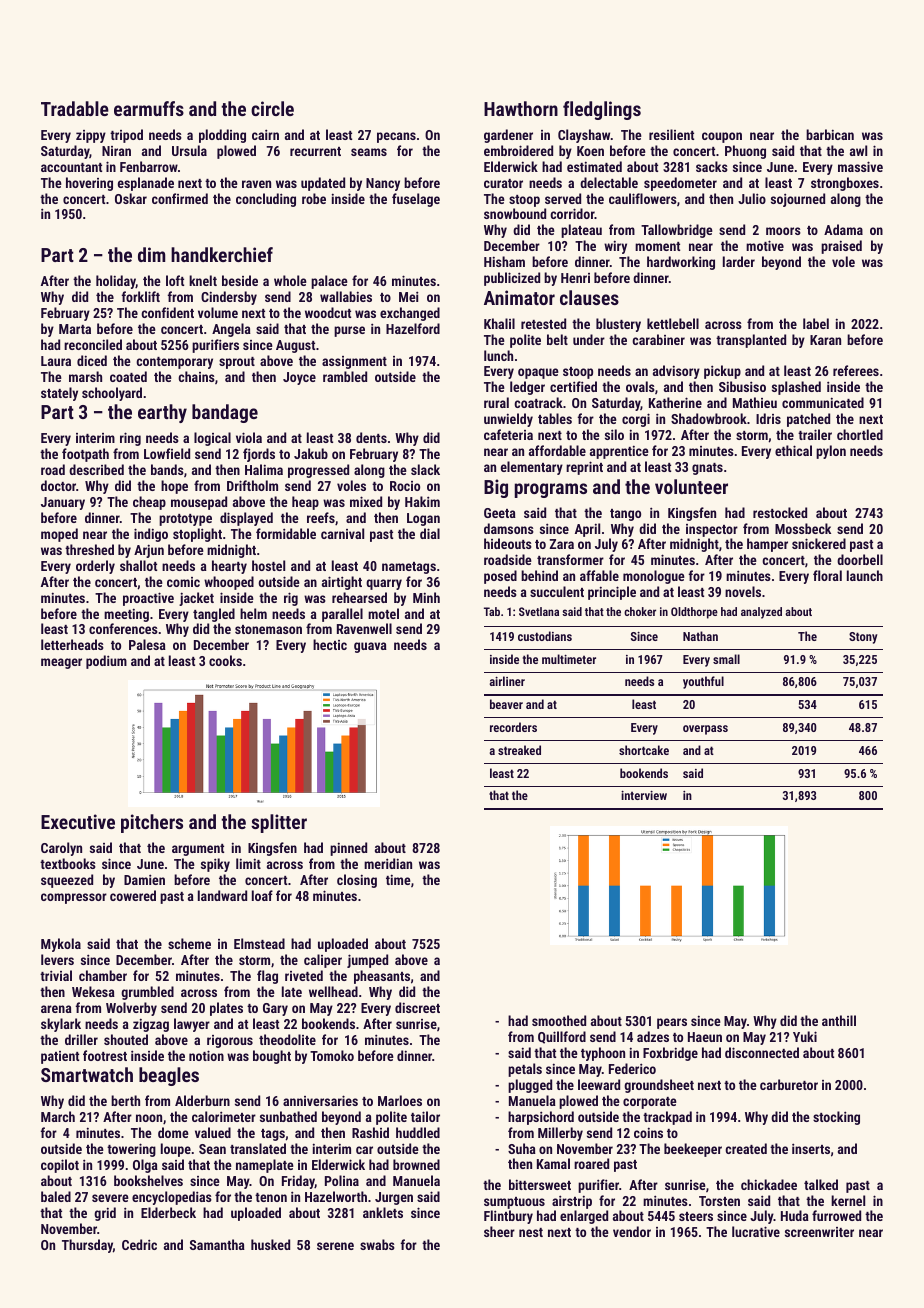 The width and height of the screenshot is (924, 1308). What do you see at coordinates (521, 108) in the screenshot?
I see `Hawthorn` at bounding box center [521, 108].
